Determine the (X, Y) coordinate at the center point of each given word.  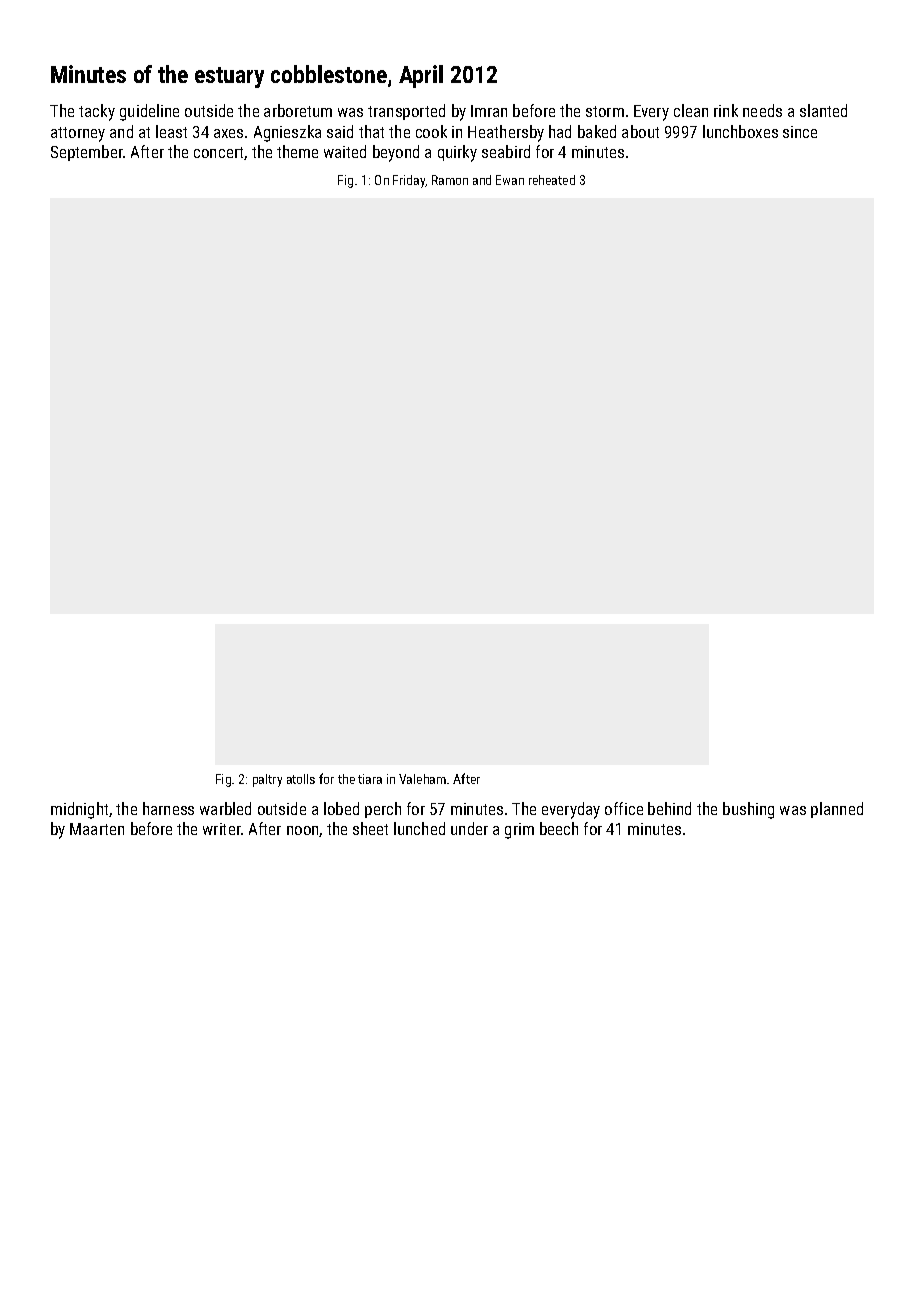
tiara (370, 779)
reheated (552, 180)
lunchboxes (740, 131)
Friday (409, 181)
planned (837, 810)
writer (222, 829)
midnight (79, 810)
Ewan (510, 180)
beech (559, 828)
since (800, 132)
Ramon (450, 180)
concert (219, 153)
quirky (457, 153)
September (87, 153)
